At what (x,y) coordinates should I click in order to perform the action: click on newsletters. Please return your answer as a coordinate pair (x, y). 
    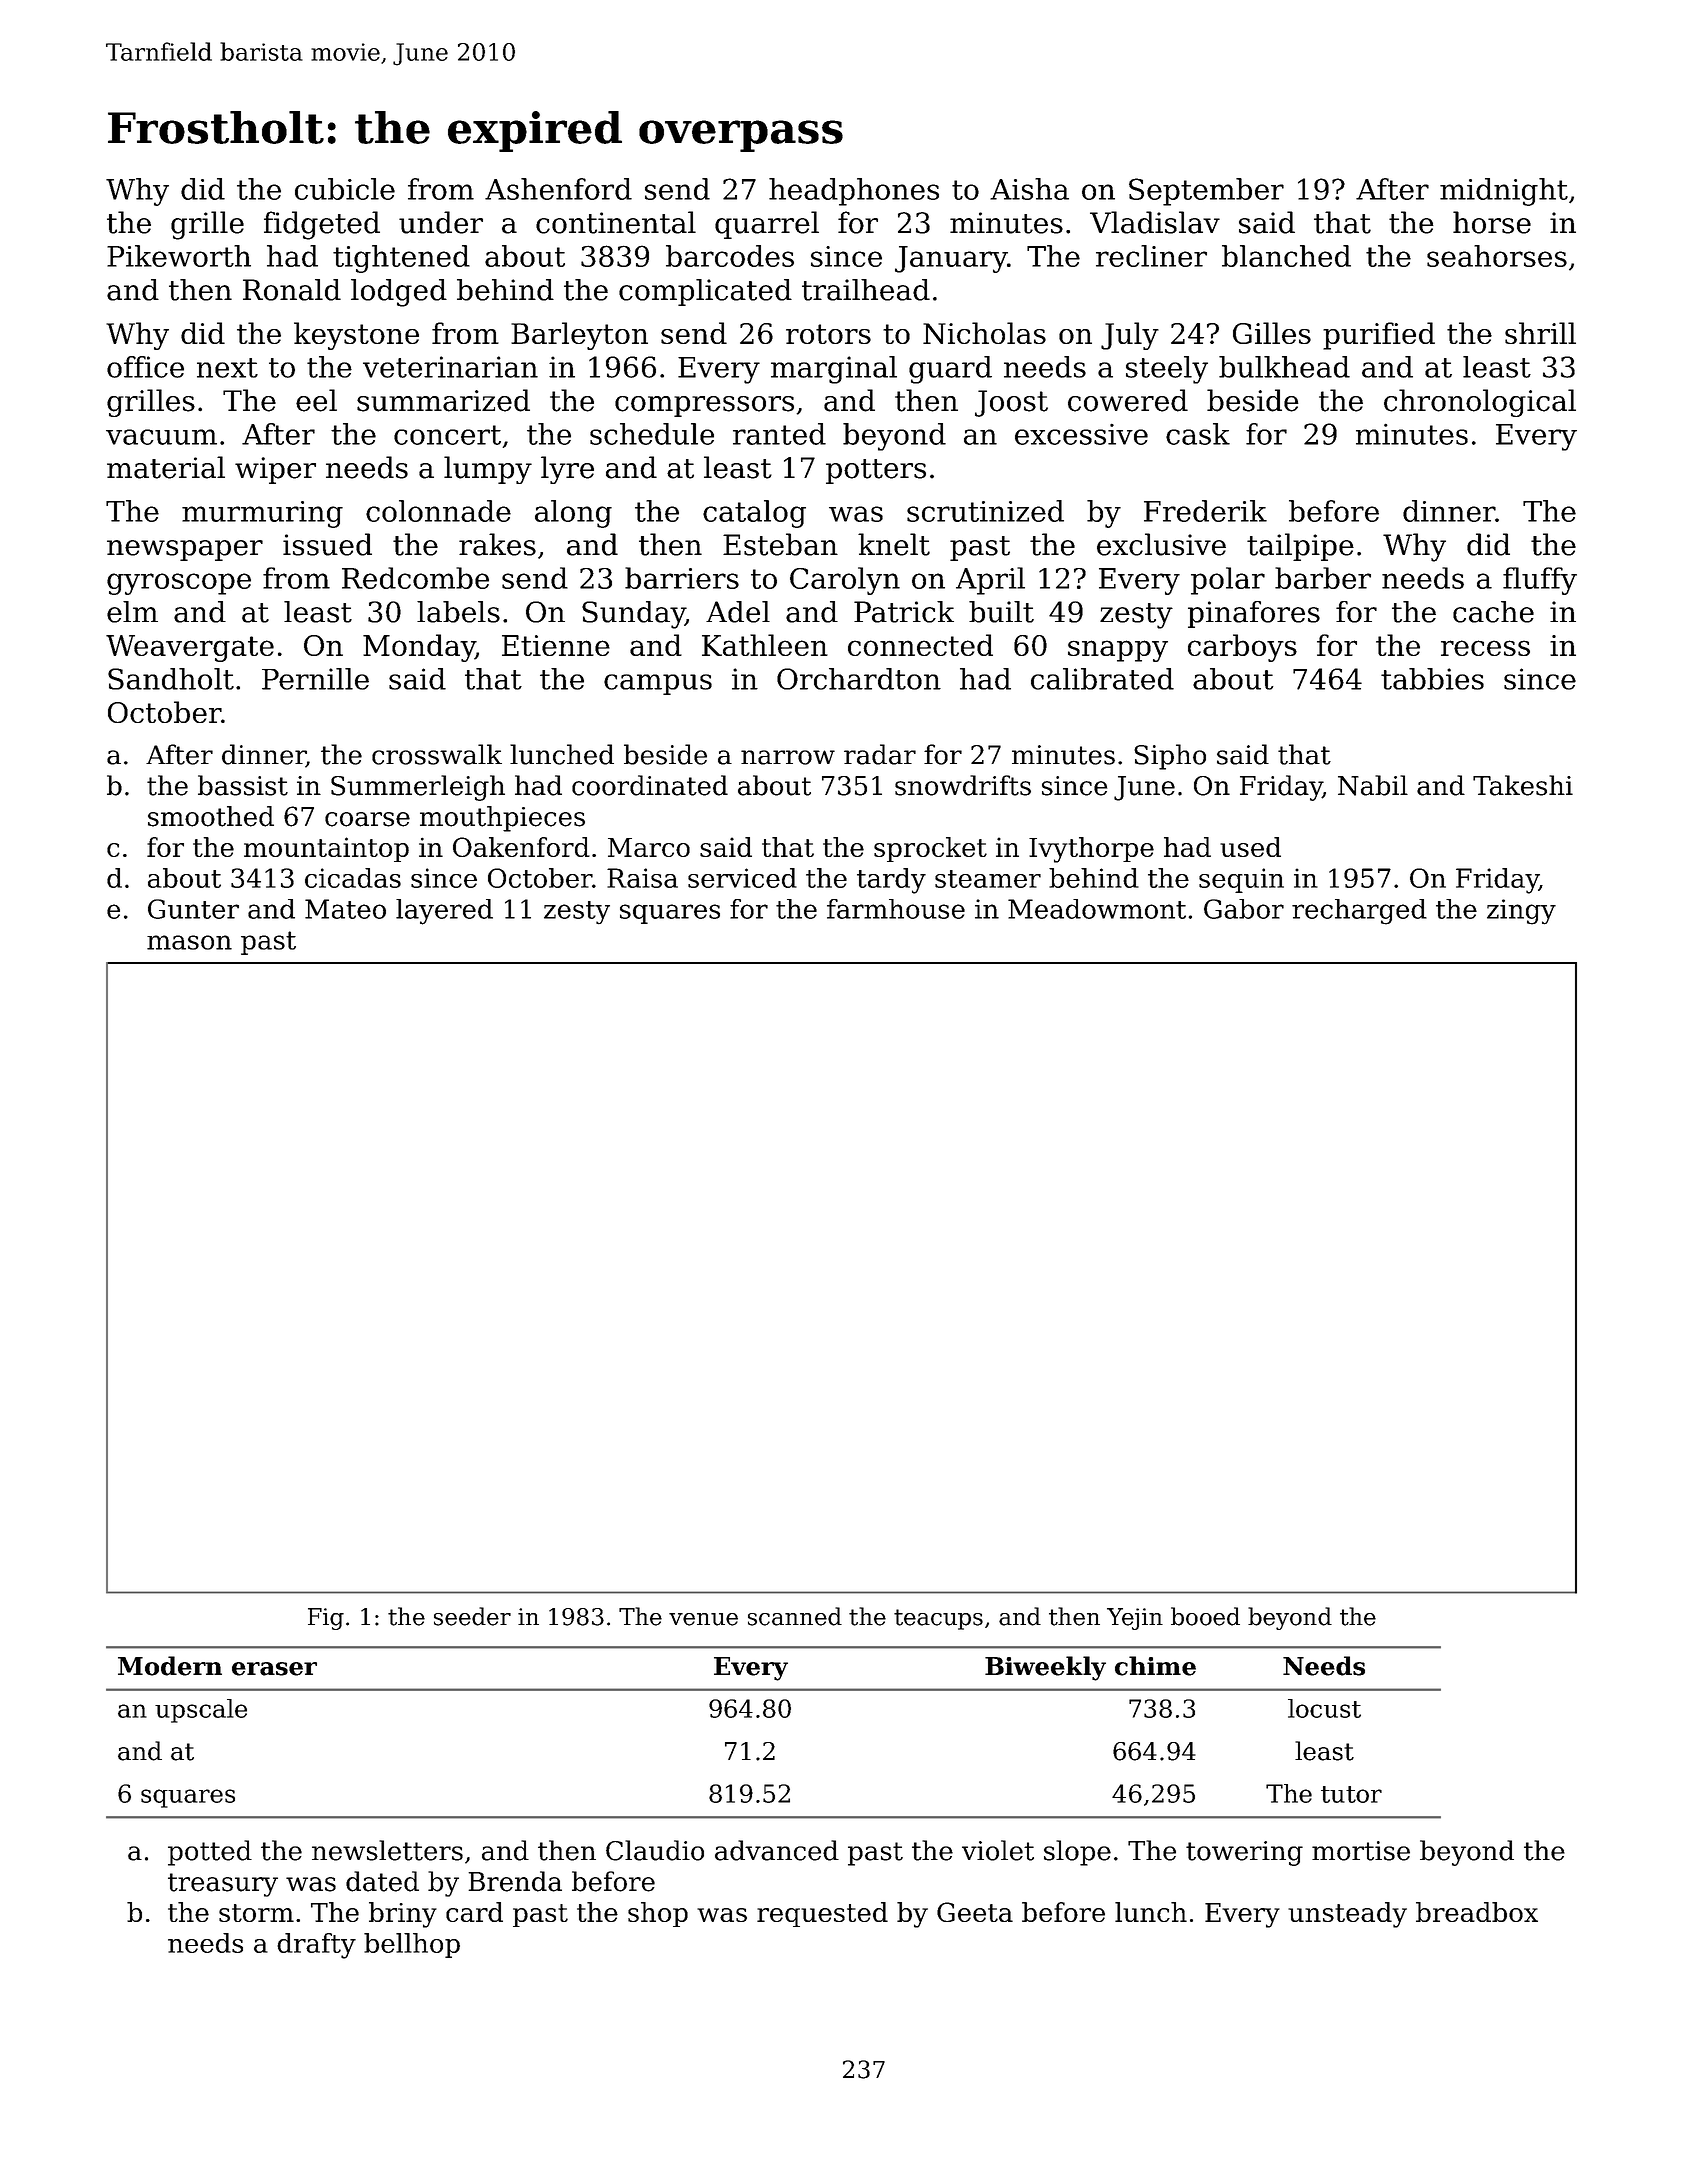
    Looking at the image, I should click on (387, 1850).
